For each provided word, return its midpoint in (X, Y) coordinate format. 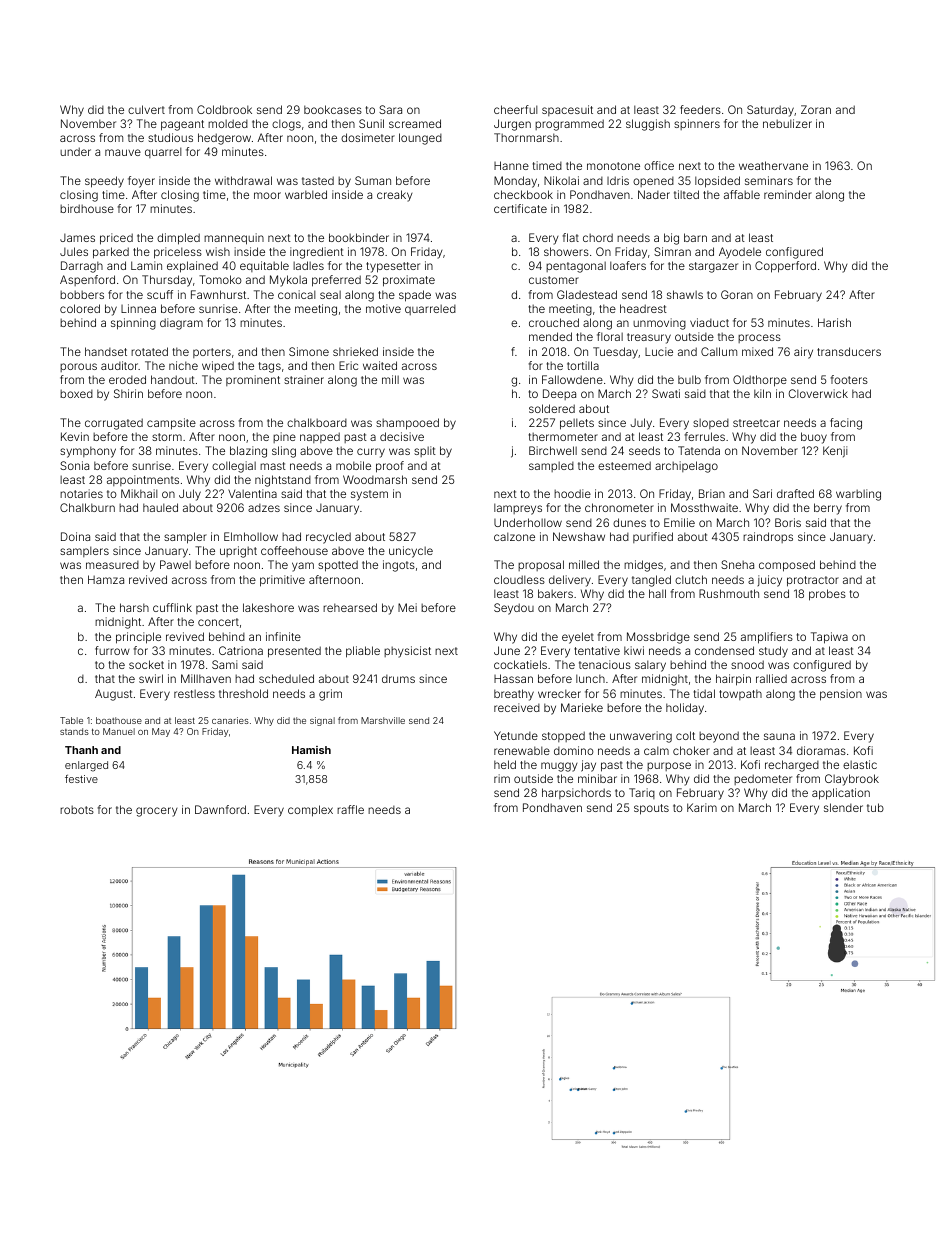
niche (183, 365)
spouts (651, 809)
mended (550, 336)
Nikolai (561, 180)
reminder (788, 194)
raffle (350, 809)
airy (803, 353)
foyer (141, 182)
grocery (157, 812)
